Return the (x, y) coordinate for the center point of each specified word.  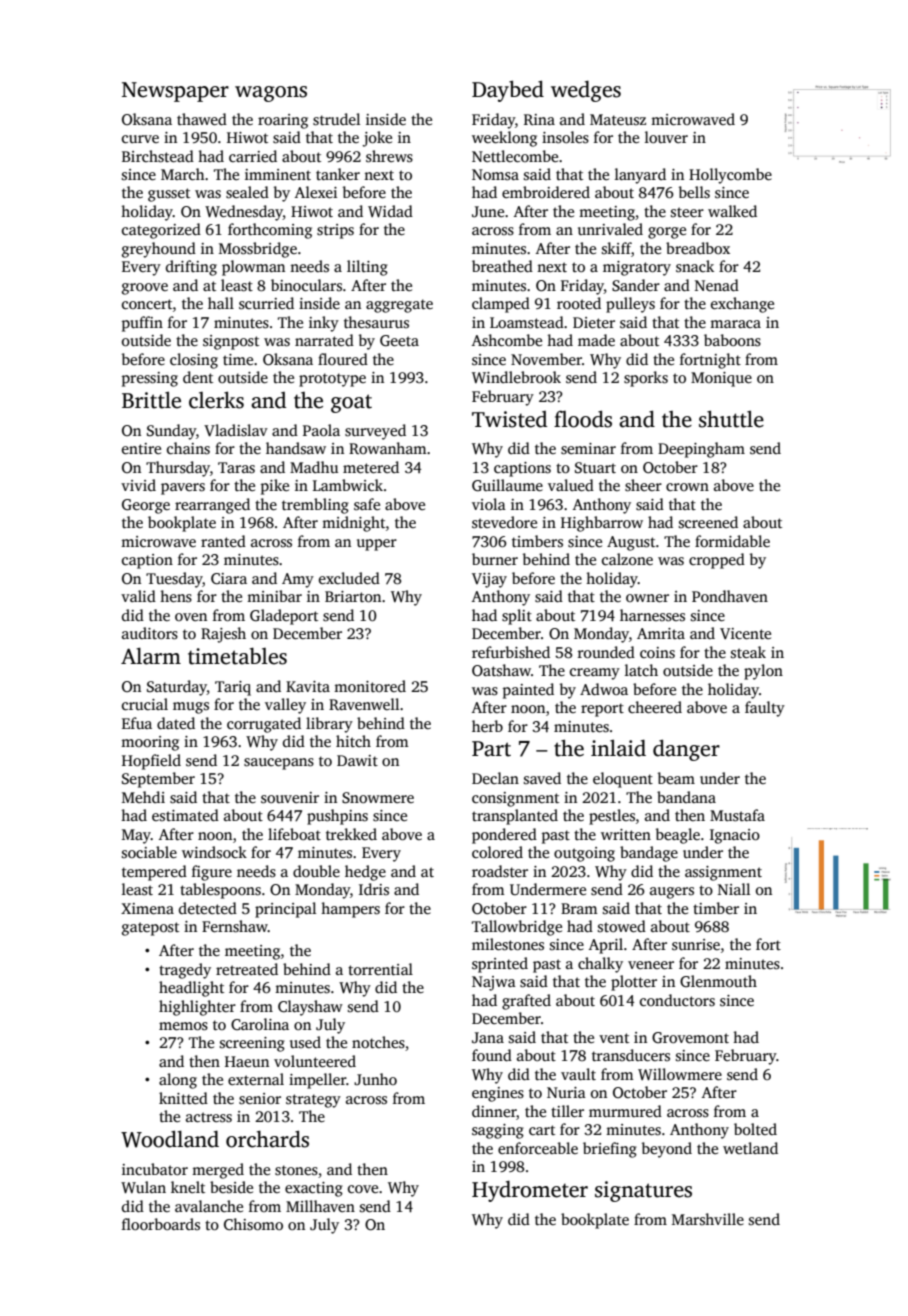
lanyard (640, 176)
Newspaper (175, 92)
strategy (313, 1101)
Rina (539, 119)
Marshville (708, 1219)
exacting (314, 1189)
